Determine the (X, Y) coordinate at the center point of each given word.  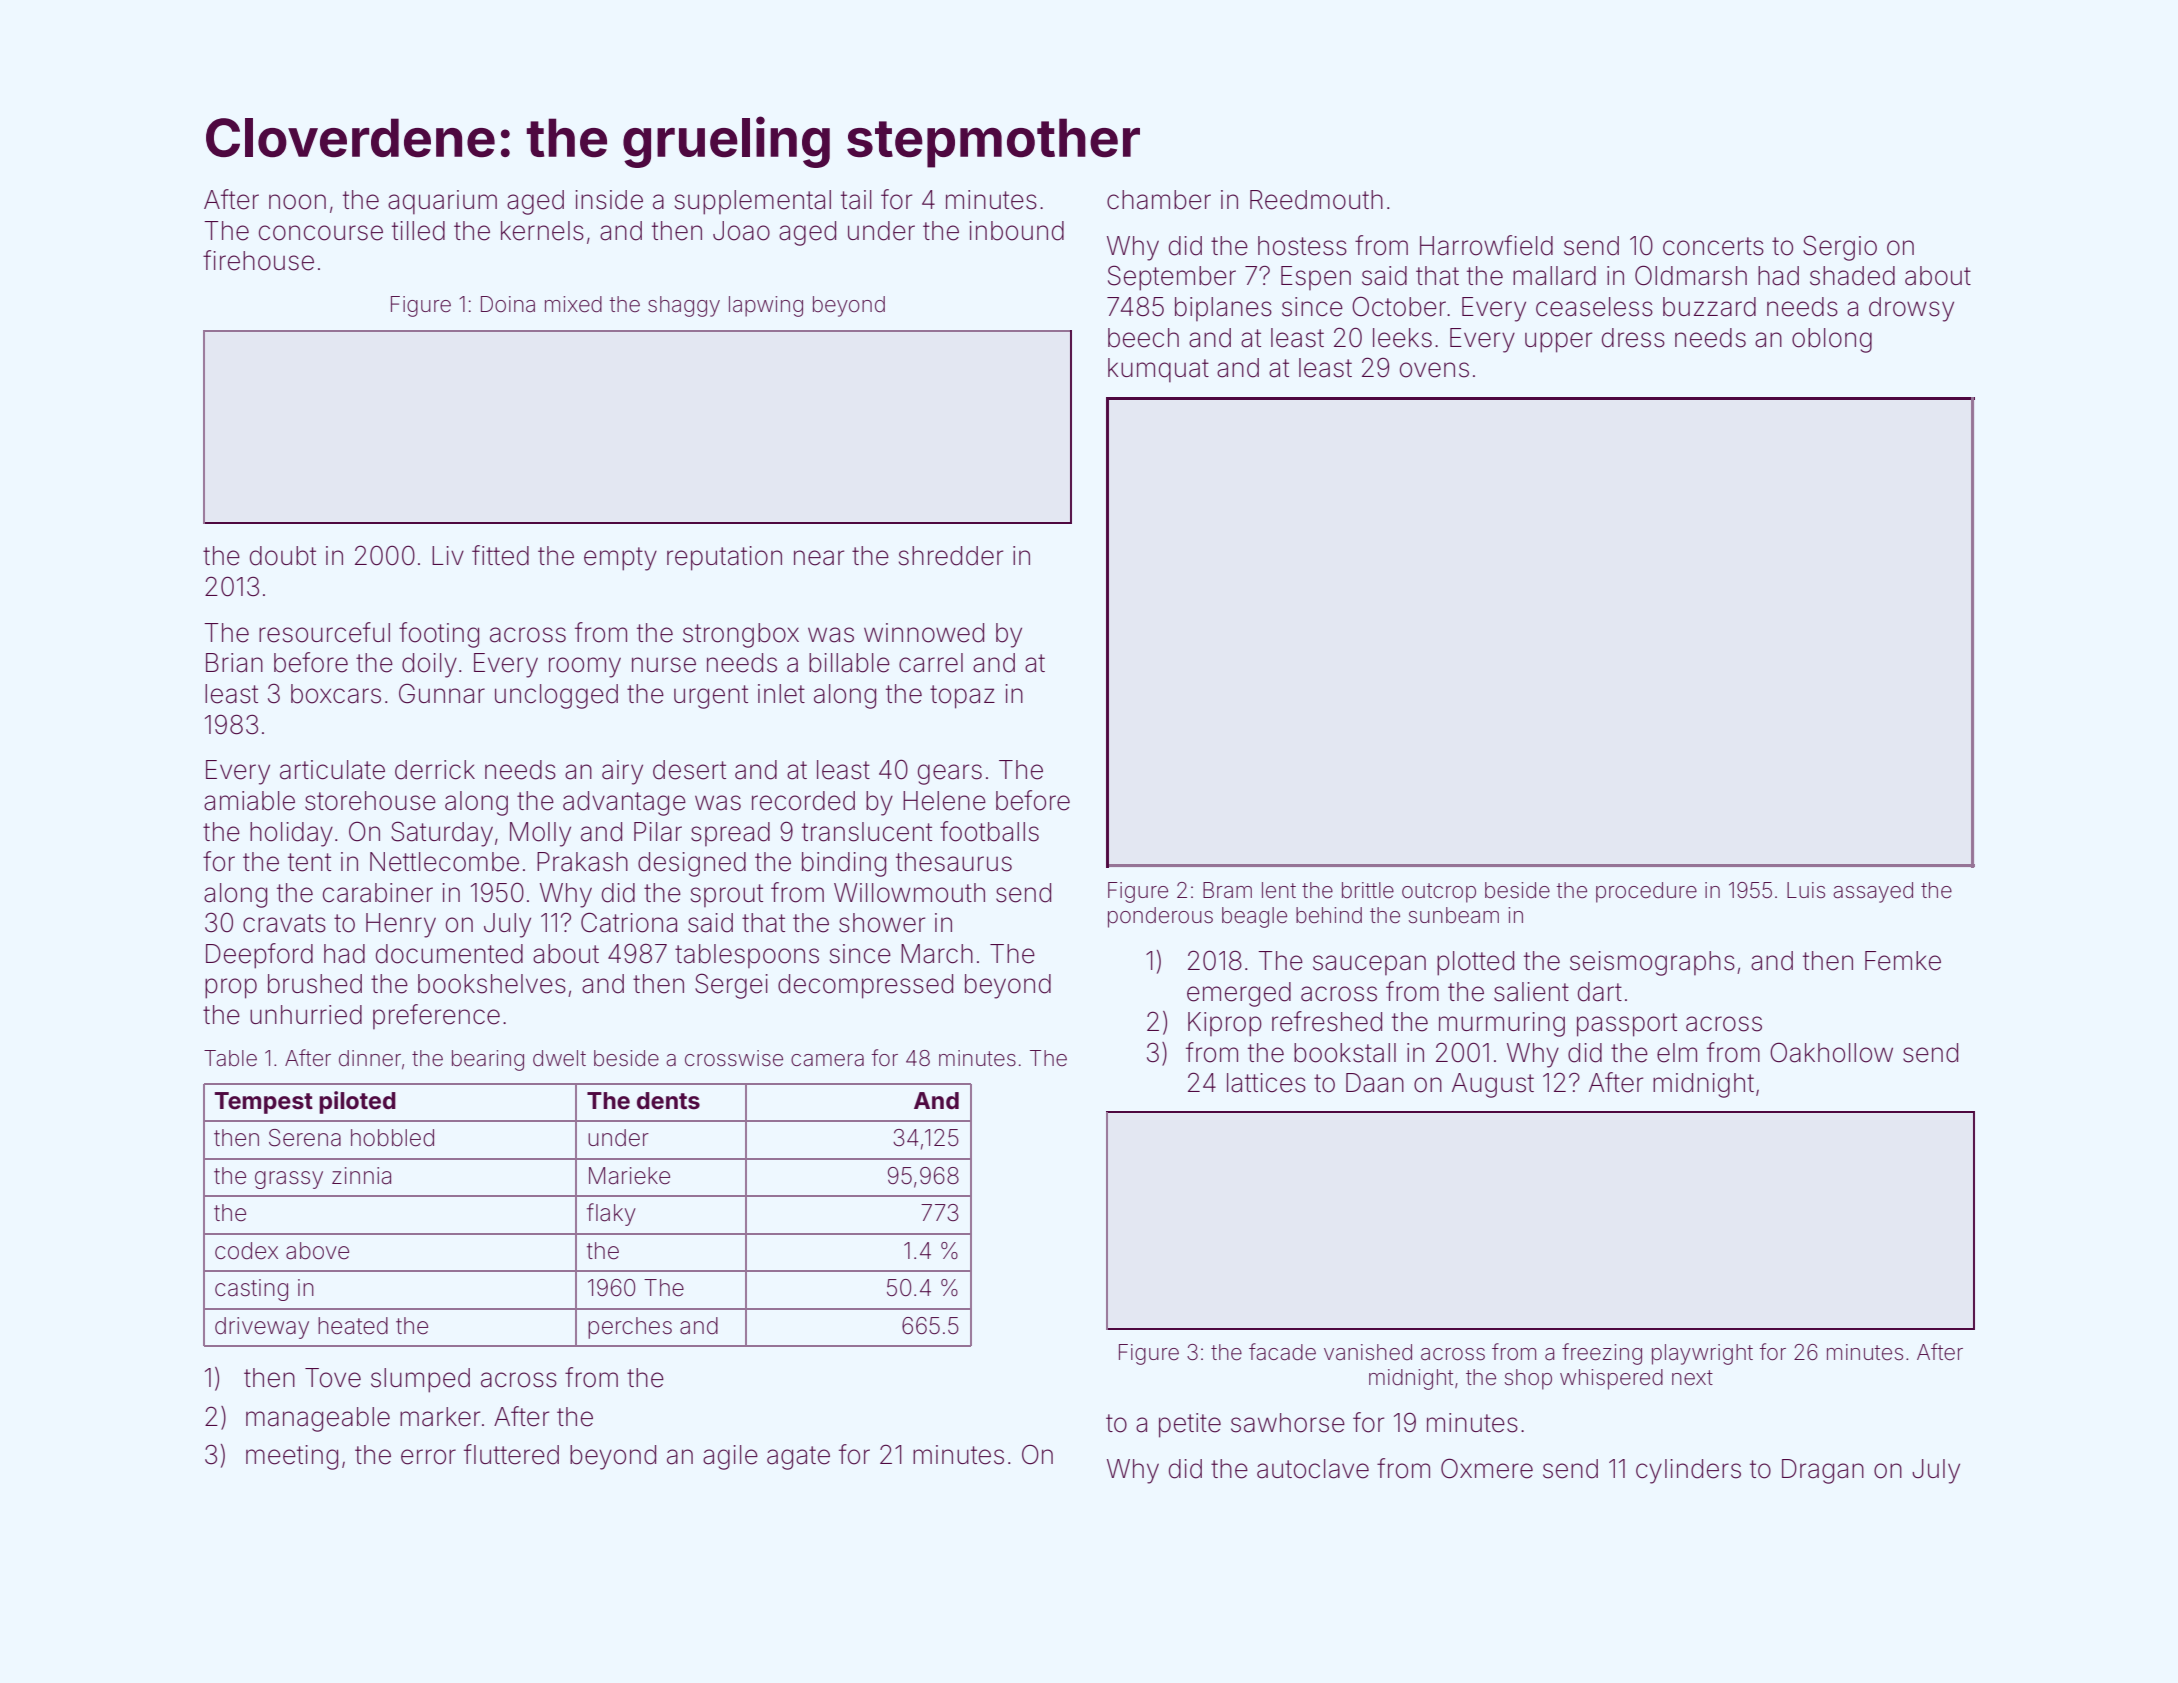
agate (798, 1458)
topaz (962, 697)
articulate (332, 770)
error (428, 1457)
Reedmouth (1316, 200)
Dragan (1823, 1471)
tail (856, 200)
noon (297, 202)
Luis (1806, 890)
